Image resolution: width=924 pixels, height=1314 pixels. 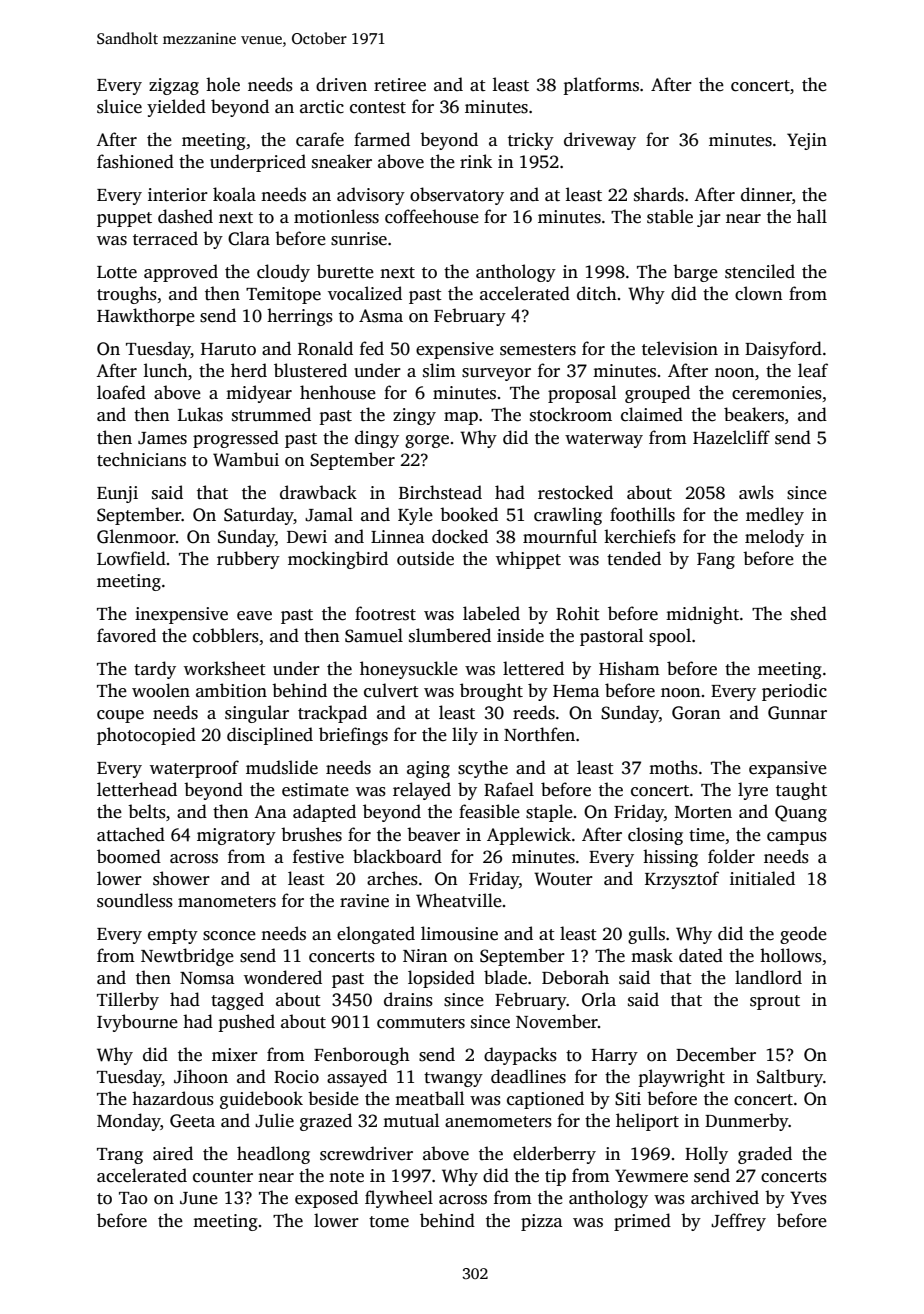 What do you see at coordinates (199, 1198) in the page?
I see `June` at bounding box center [199, 1198].
